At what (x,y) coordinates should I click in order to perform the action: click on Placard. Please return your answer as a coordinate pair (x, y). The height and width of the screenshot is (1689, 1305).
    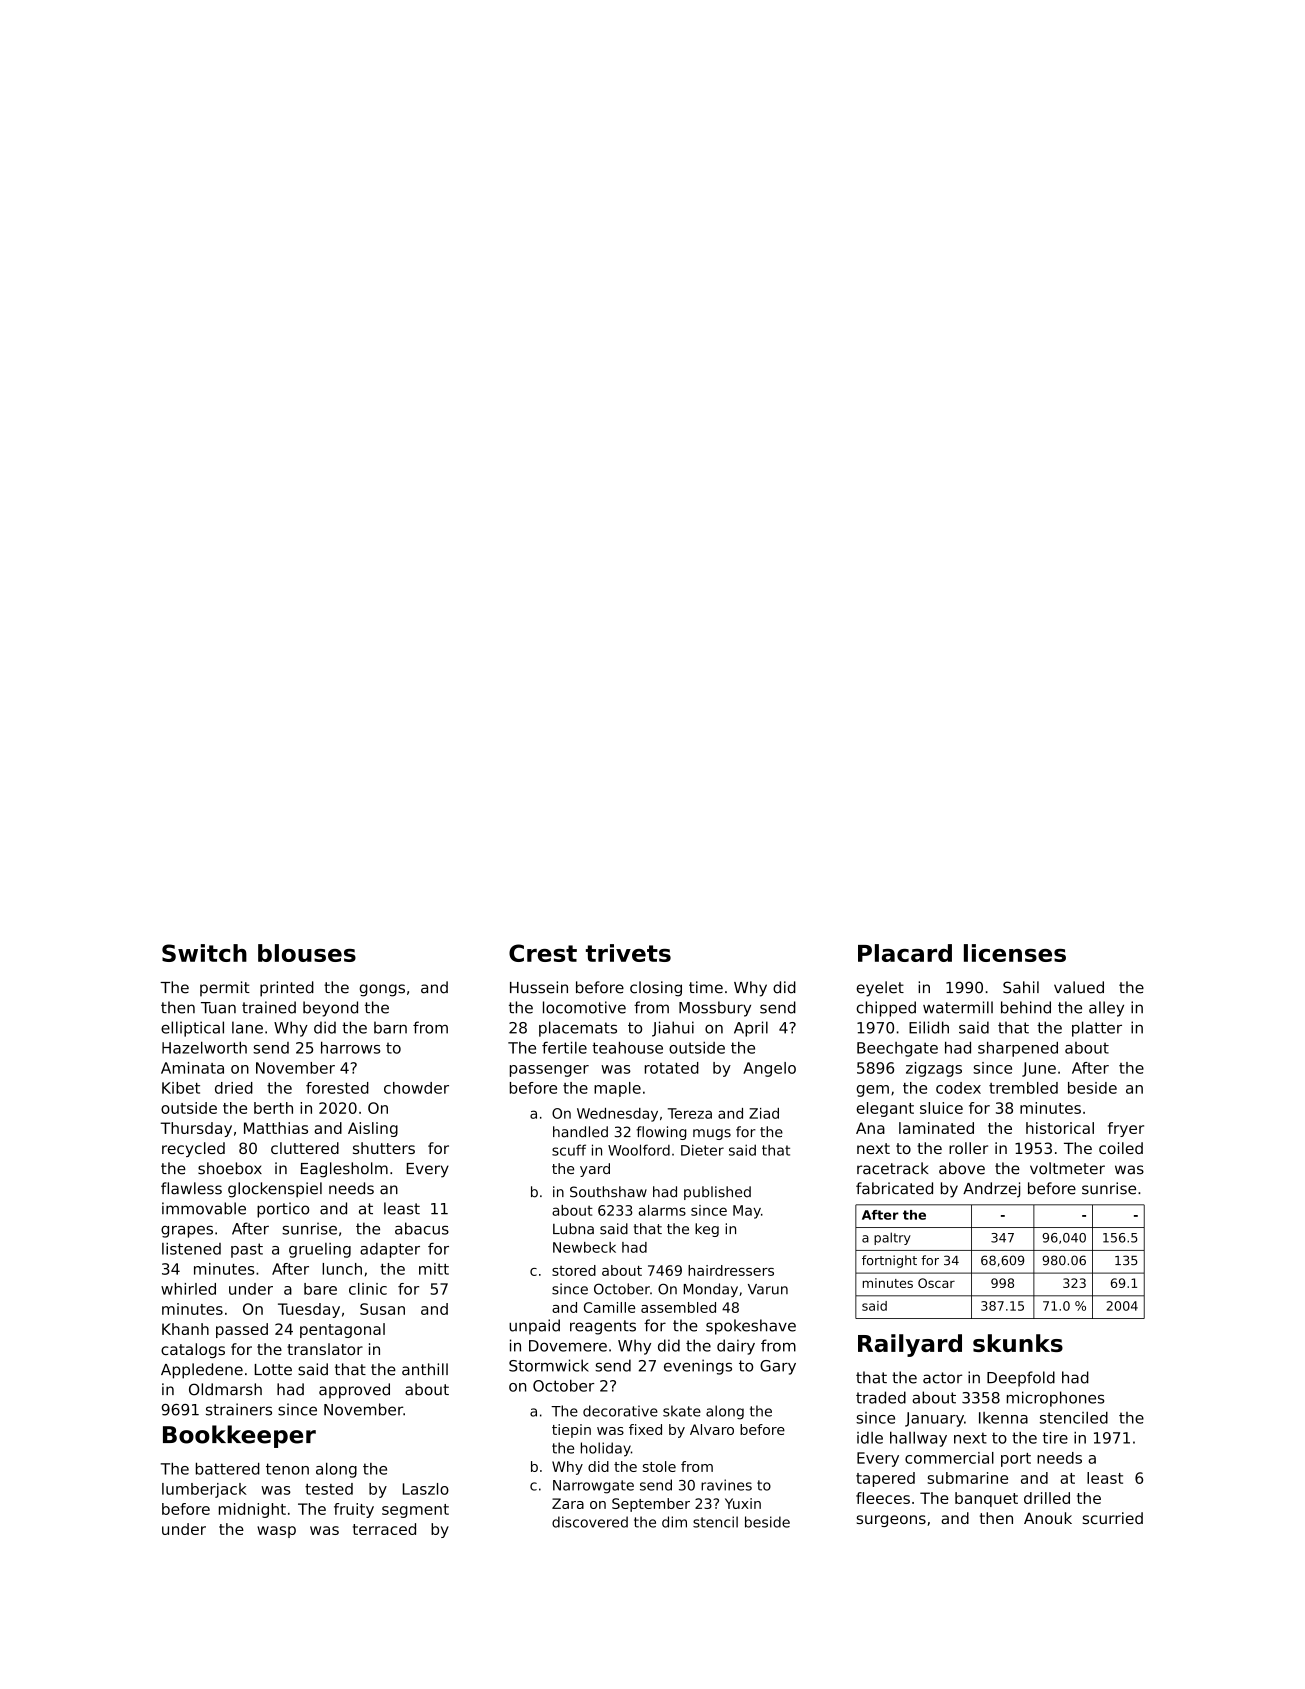
    Looking at the image, I should click on (905, 953).
